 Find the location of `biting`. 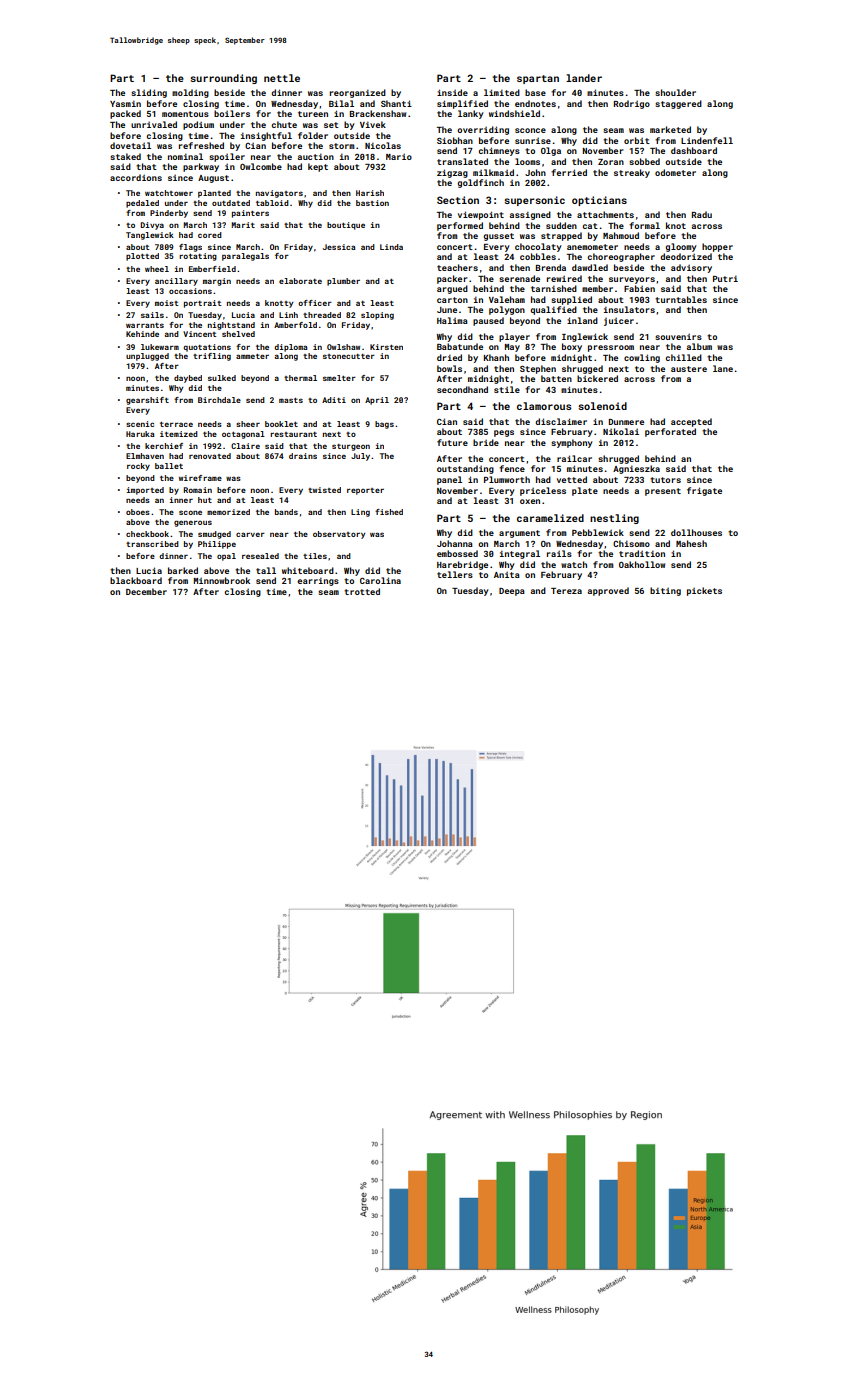

biting is located at coordinates (665, 591).
